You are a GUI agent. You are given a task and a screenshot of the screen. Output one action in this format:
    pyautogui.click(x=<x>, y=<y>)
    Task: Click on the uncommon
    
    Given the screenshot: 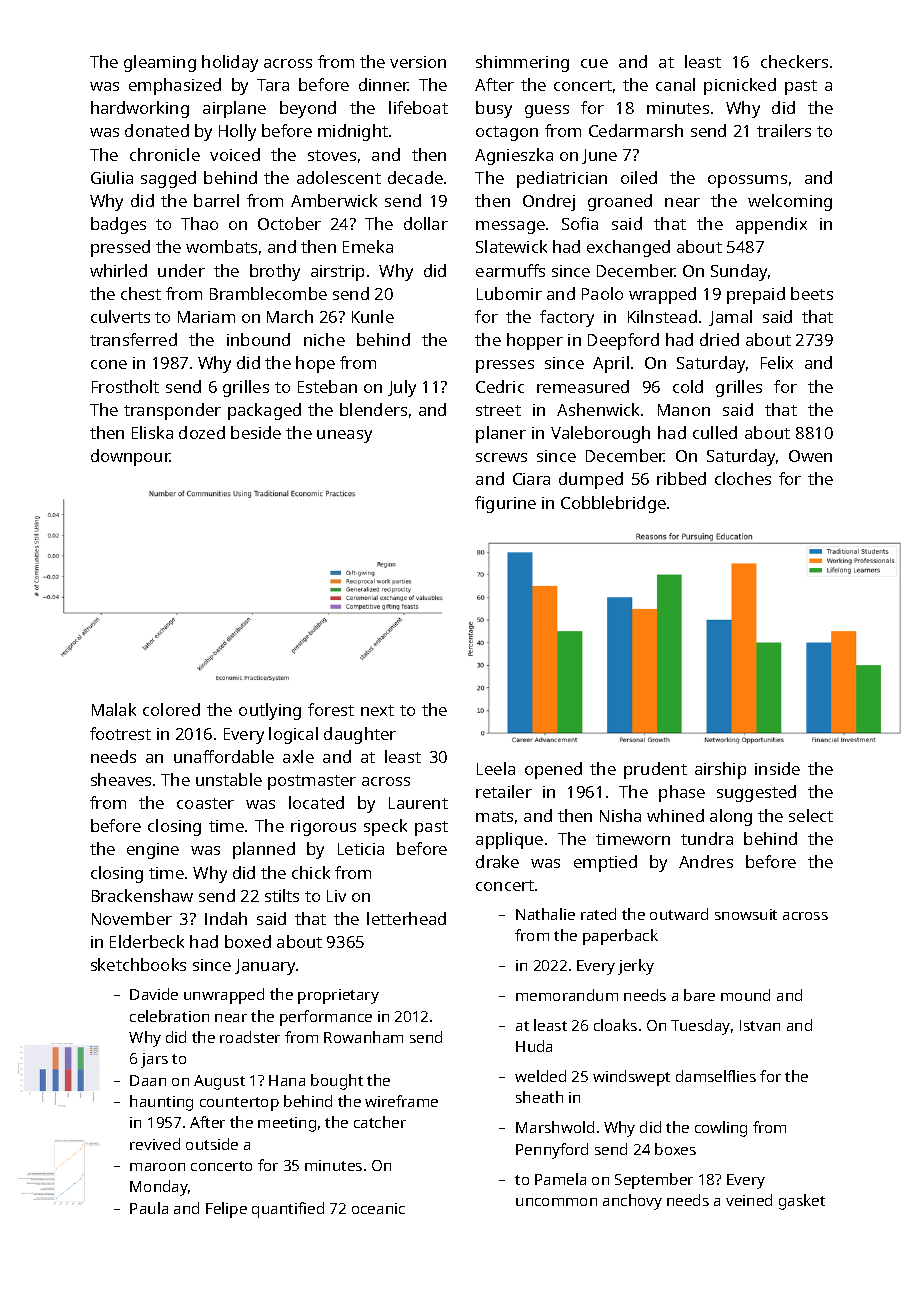 What is the action you would take?
    pyautogui.click(x=556, y=1202)
